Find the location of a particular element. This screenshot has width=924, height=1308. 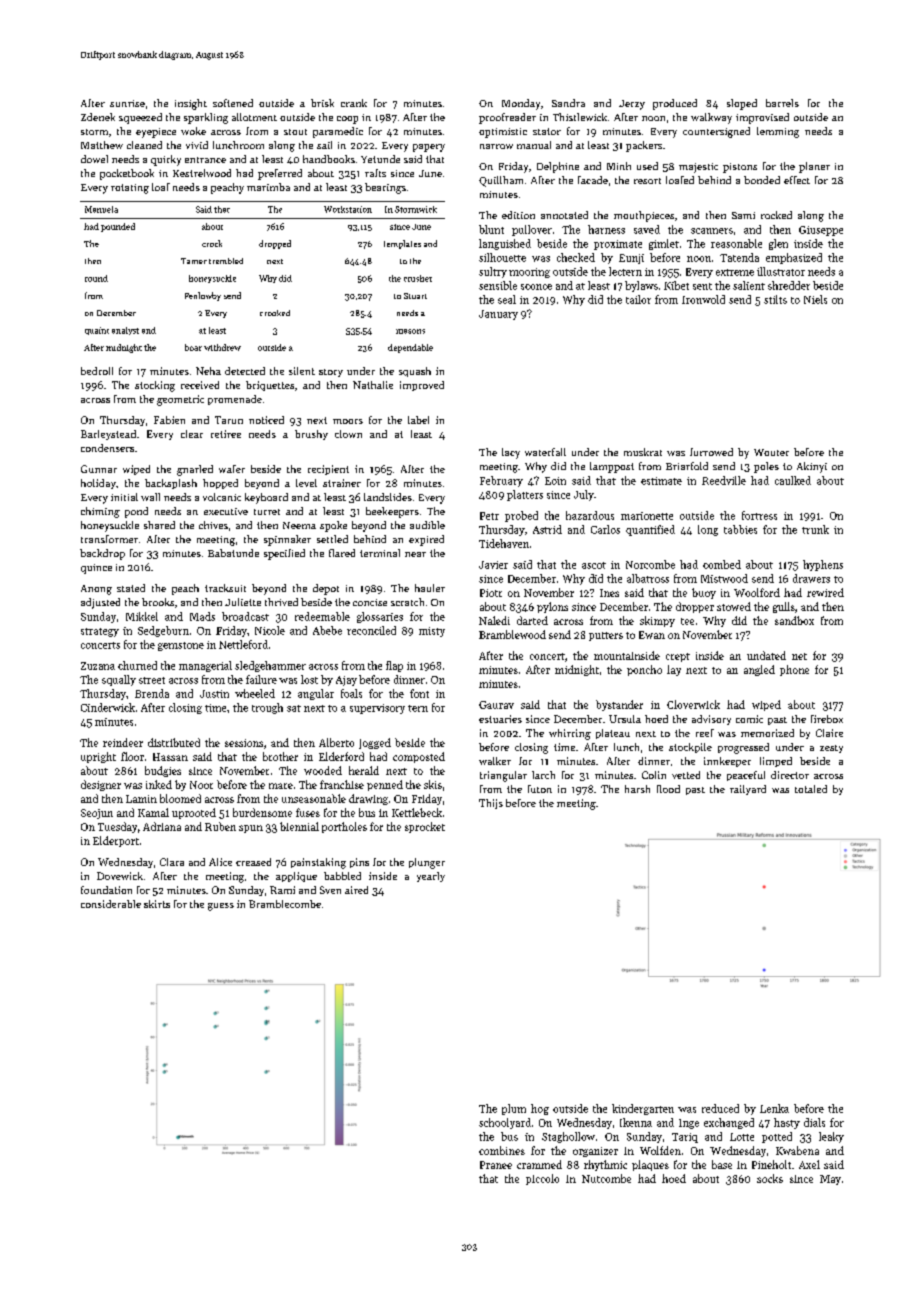

sultry is located at coordinates (493, 272).
